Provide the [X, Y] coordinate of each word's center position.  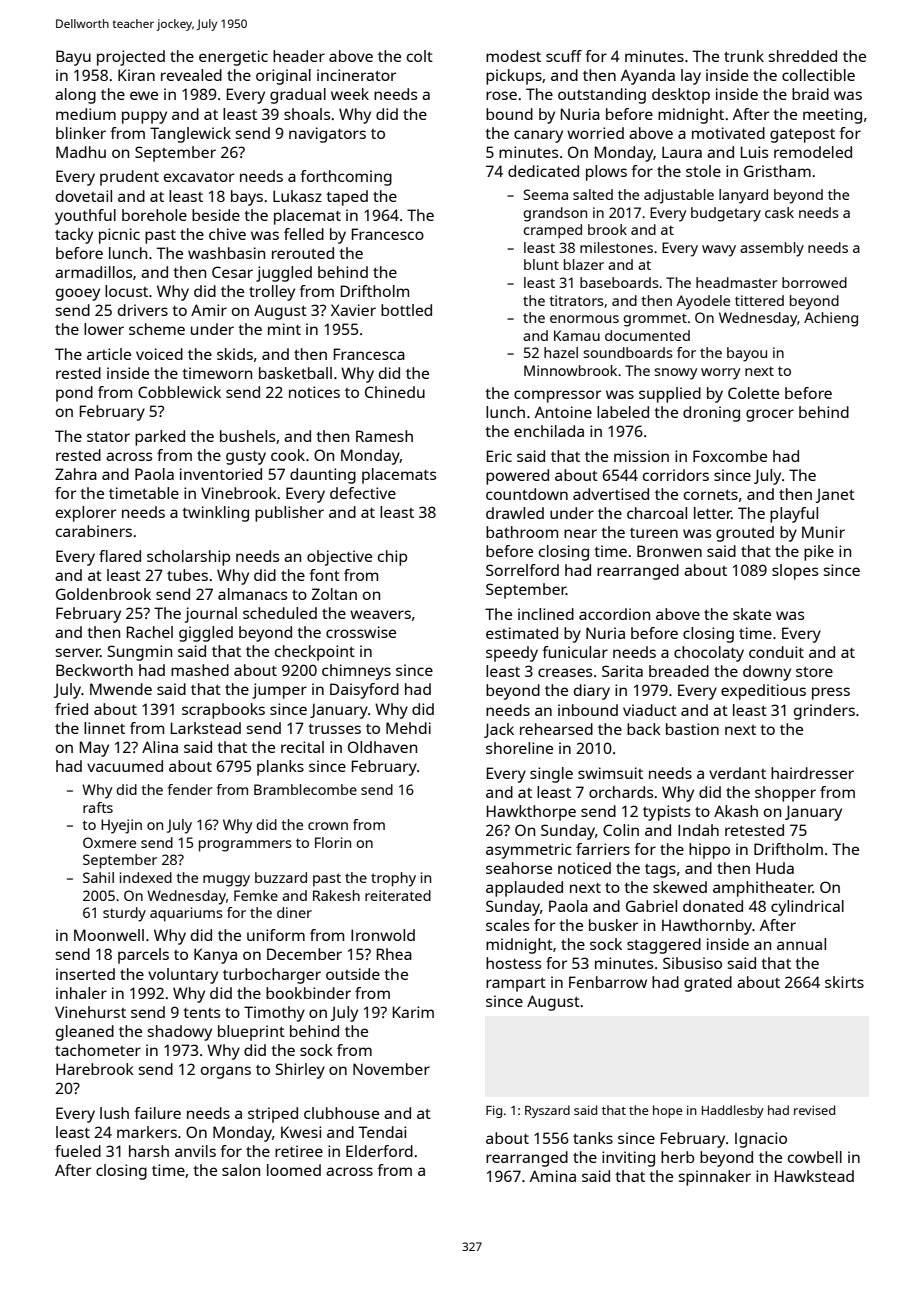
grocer [770, 415]
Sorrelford [522, 570]
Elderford [379, 1151]
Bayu [73, 58]
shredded [802, 56]
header [299, 56]
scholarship [188, 558]
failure [157, 1113]
